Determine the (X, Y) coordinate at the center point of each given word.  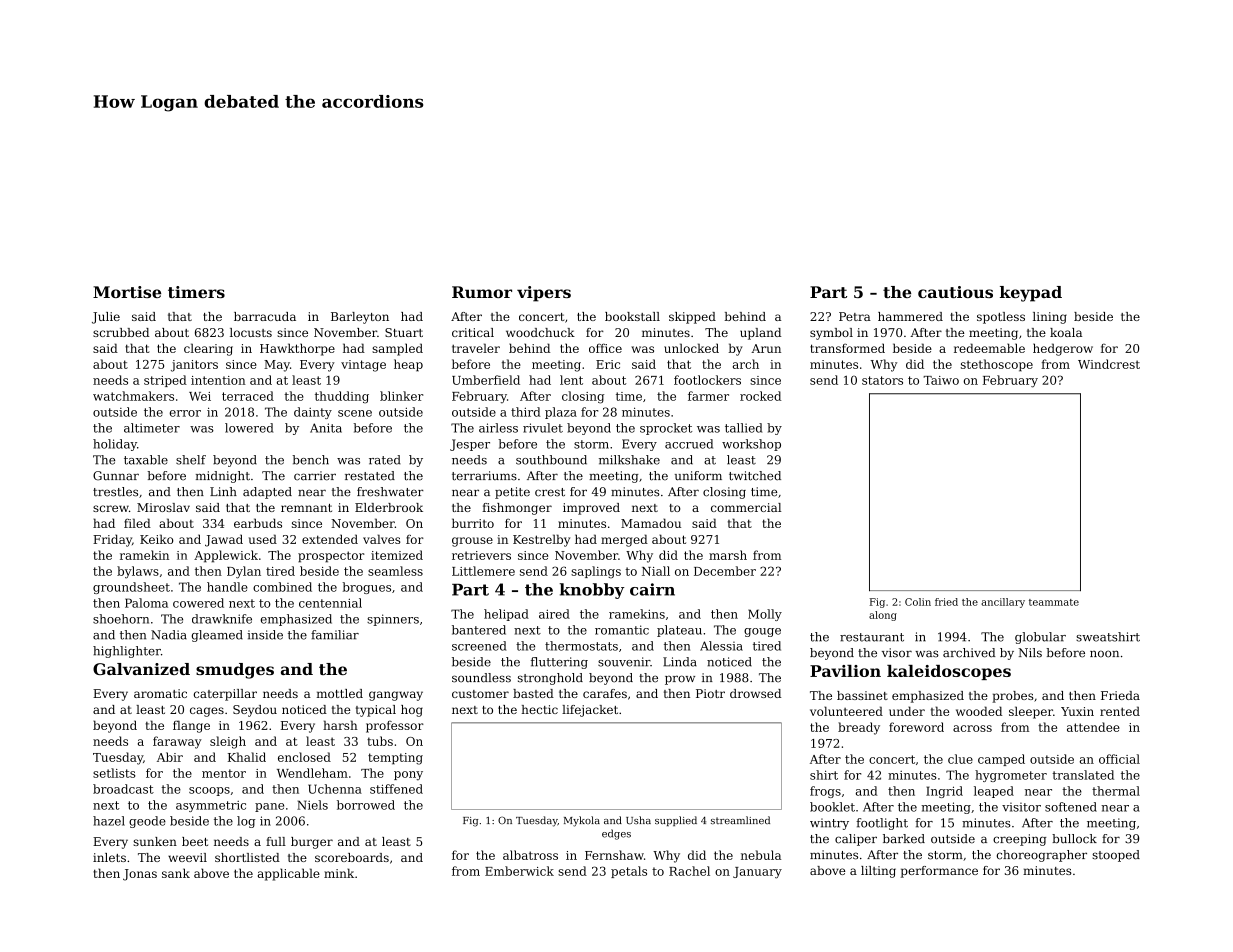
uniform (698, 476)
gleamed (217, 636)
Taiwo (941, 380)
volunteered (846, 711)
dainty (313, 413)
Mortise (127, 292)
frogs (825, 792)
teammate (1054, 602)
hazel (109, 821)
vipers (544, 294)
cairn (652, 589)
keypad (1031, 294)
